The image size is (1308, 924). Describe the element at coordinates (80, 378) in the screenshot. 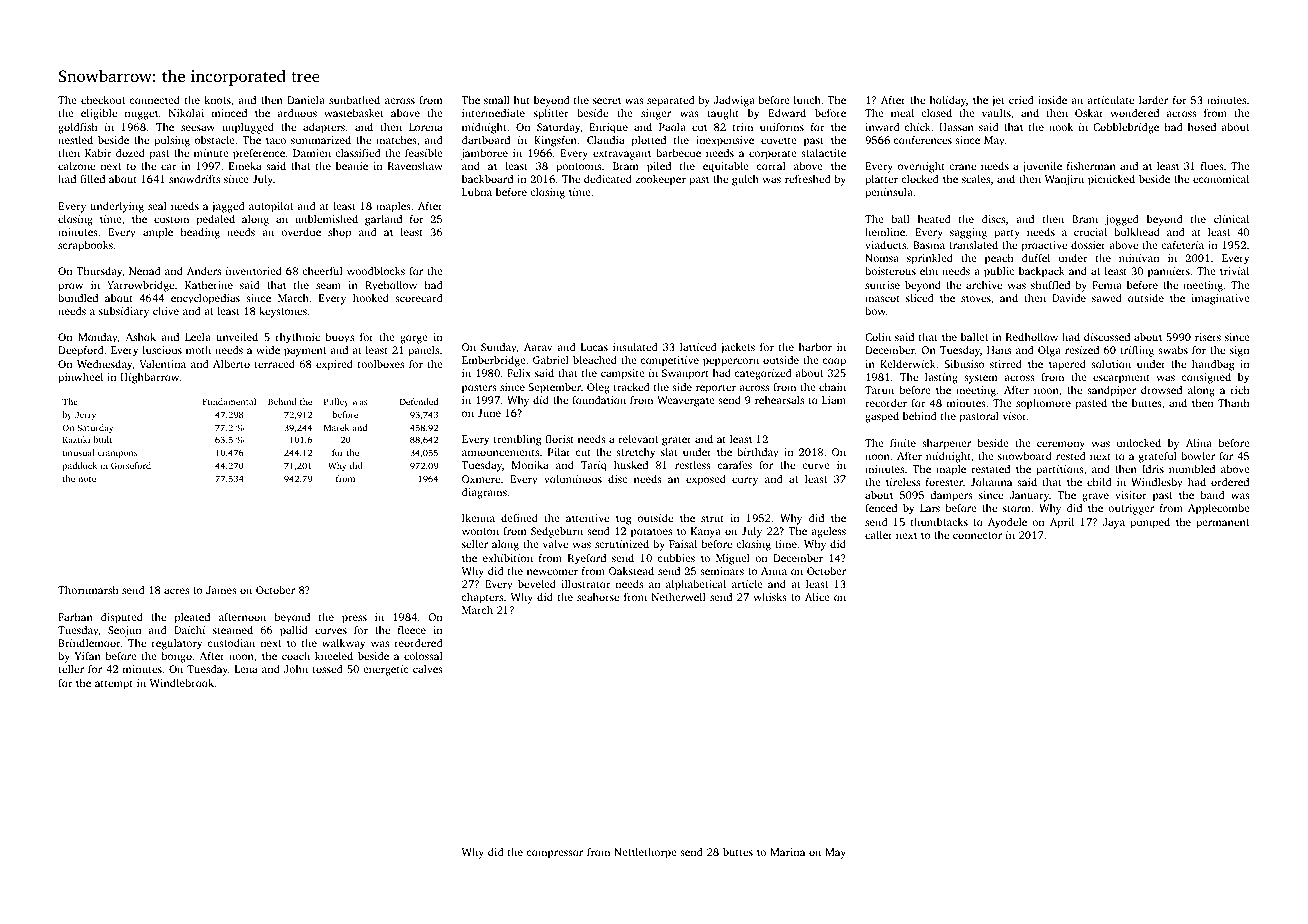

I see `pinwheel` at that location.
